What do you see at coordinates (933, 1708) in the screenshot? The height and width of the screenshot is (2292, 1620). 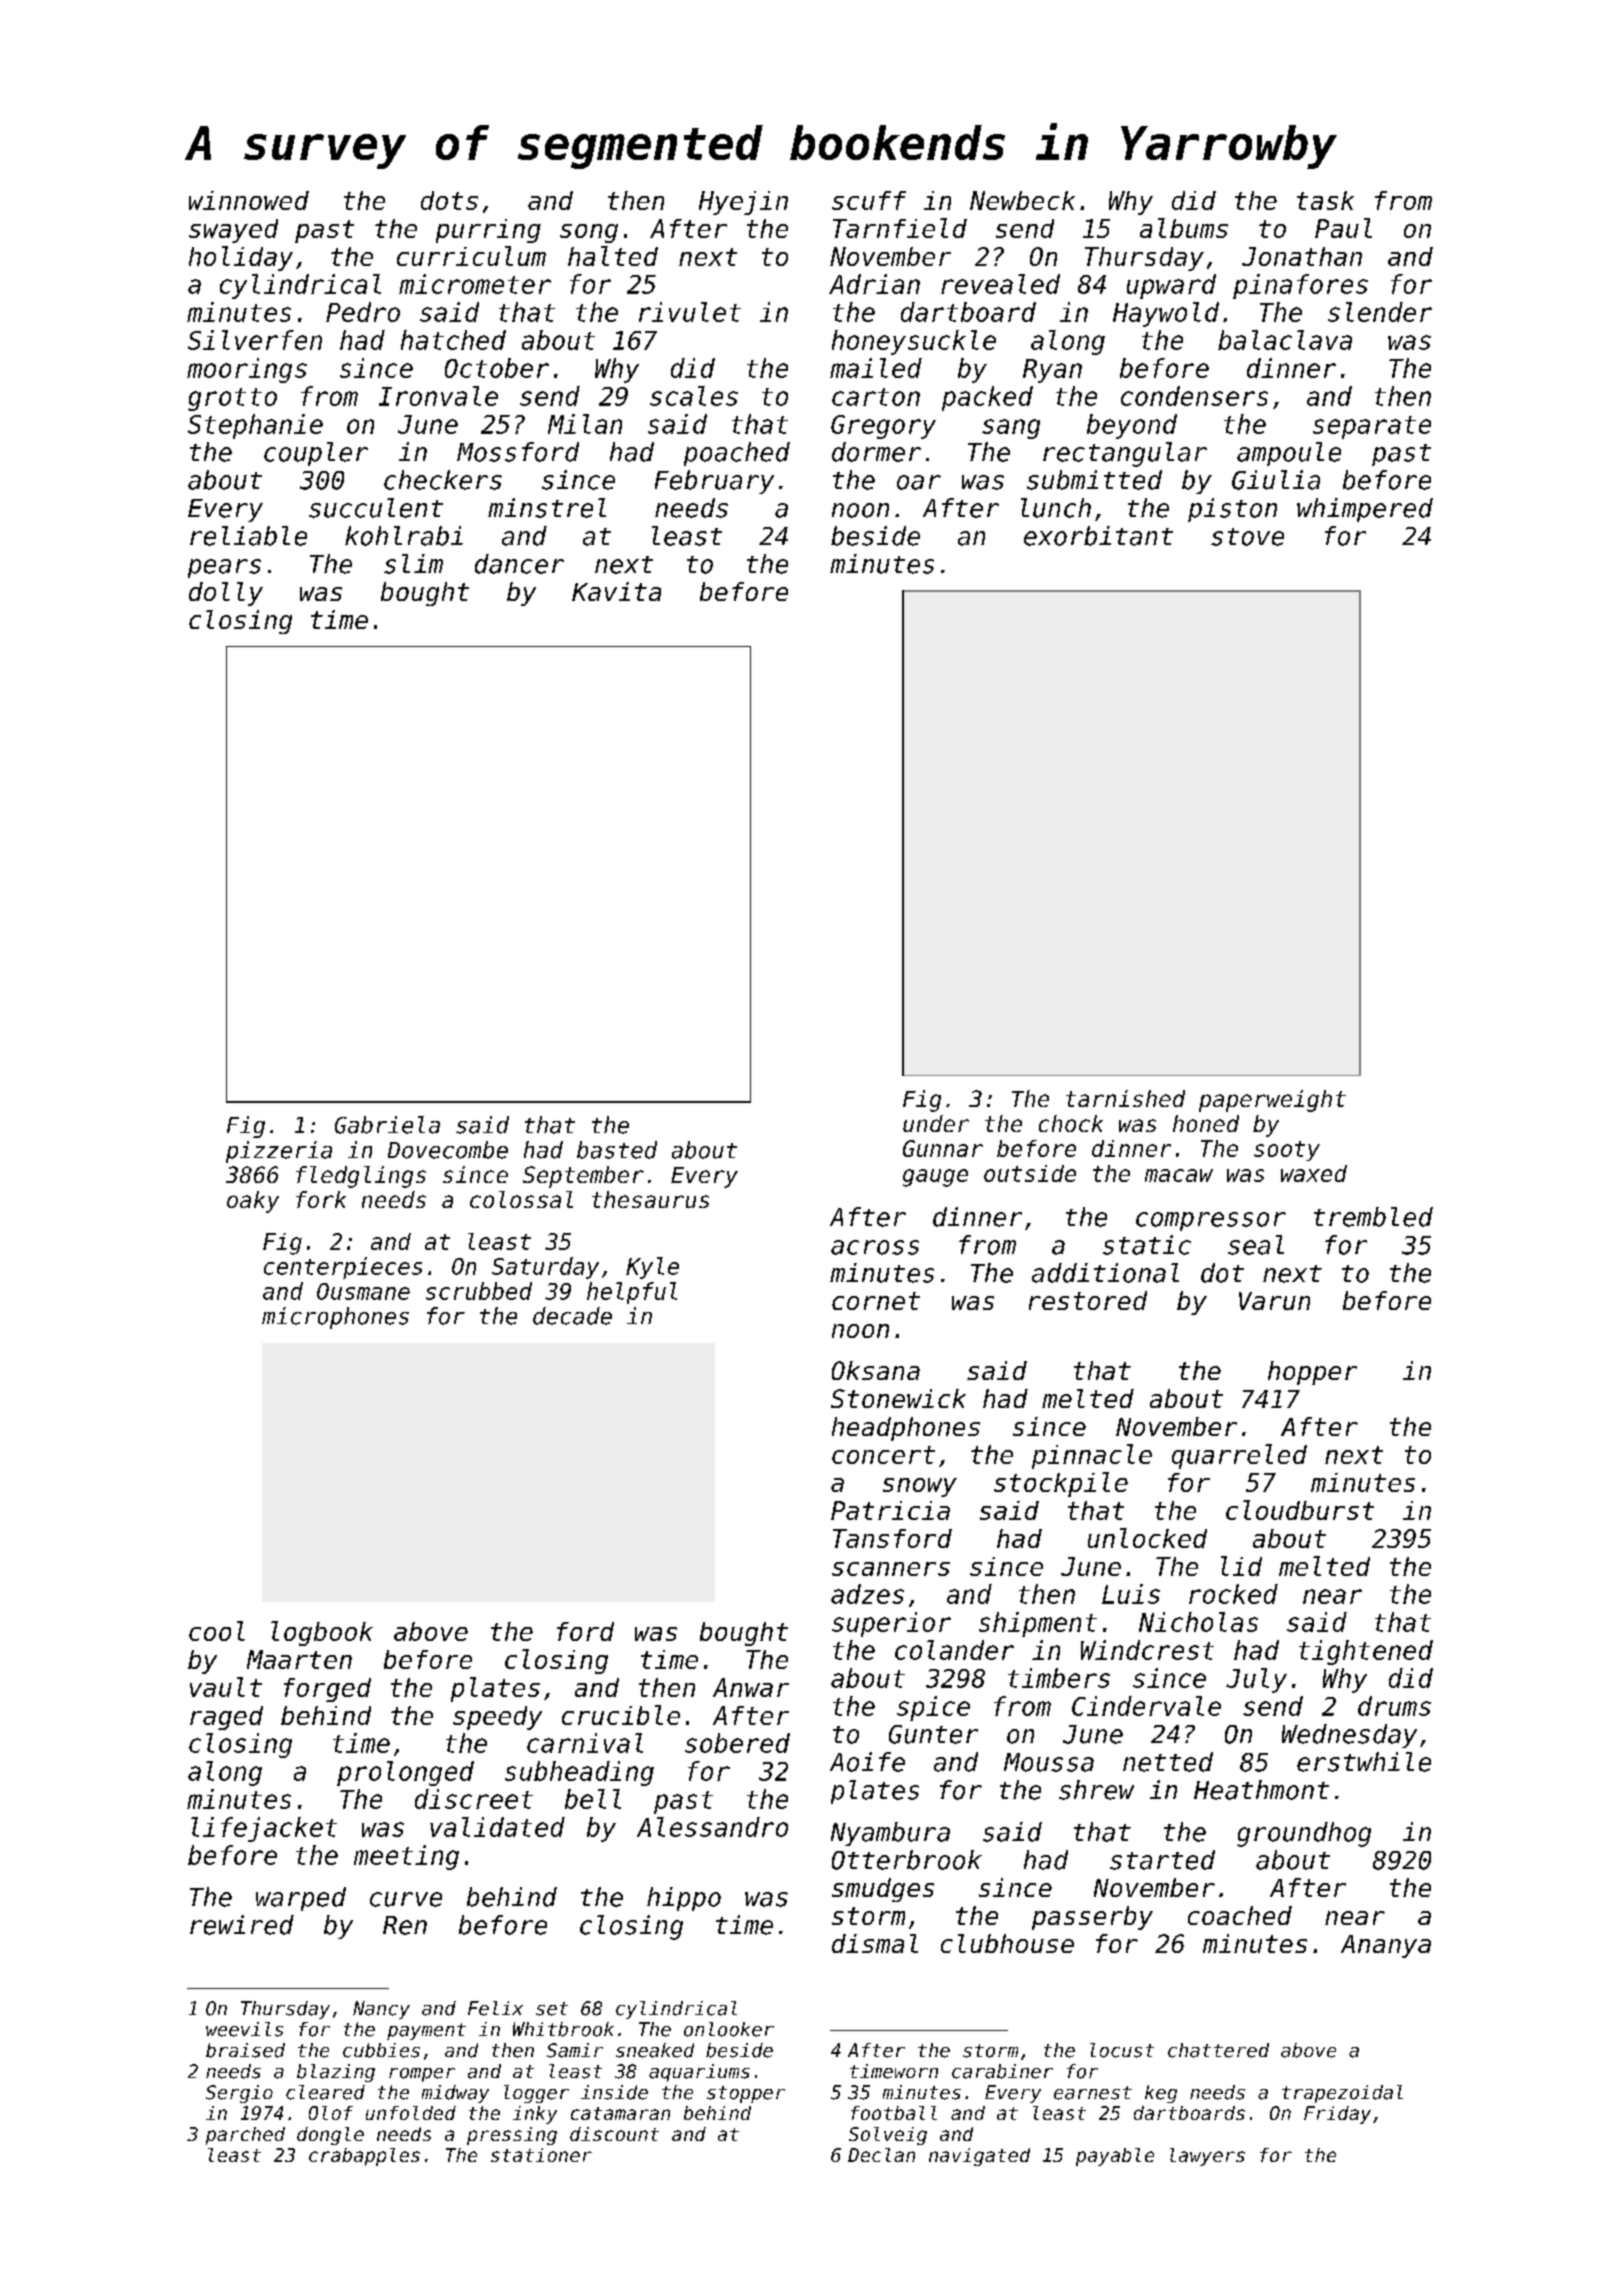 I see `spice` at bounding box center [933, 1708].
